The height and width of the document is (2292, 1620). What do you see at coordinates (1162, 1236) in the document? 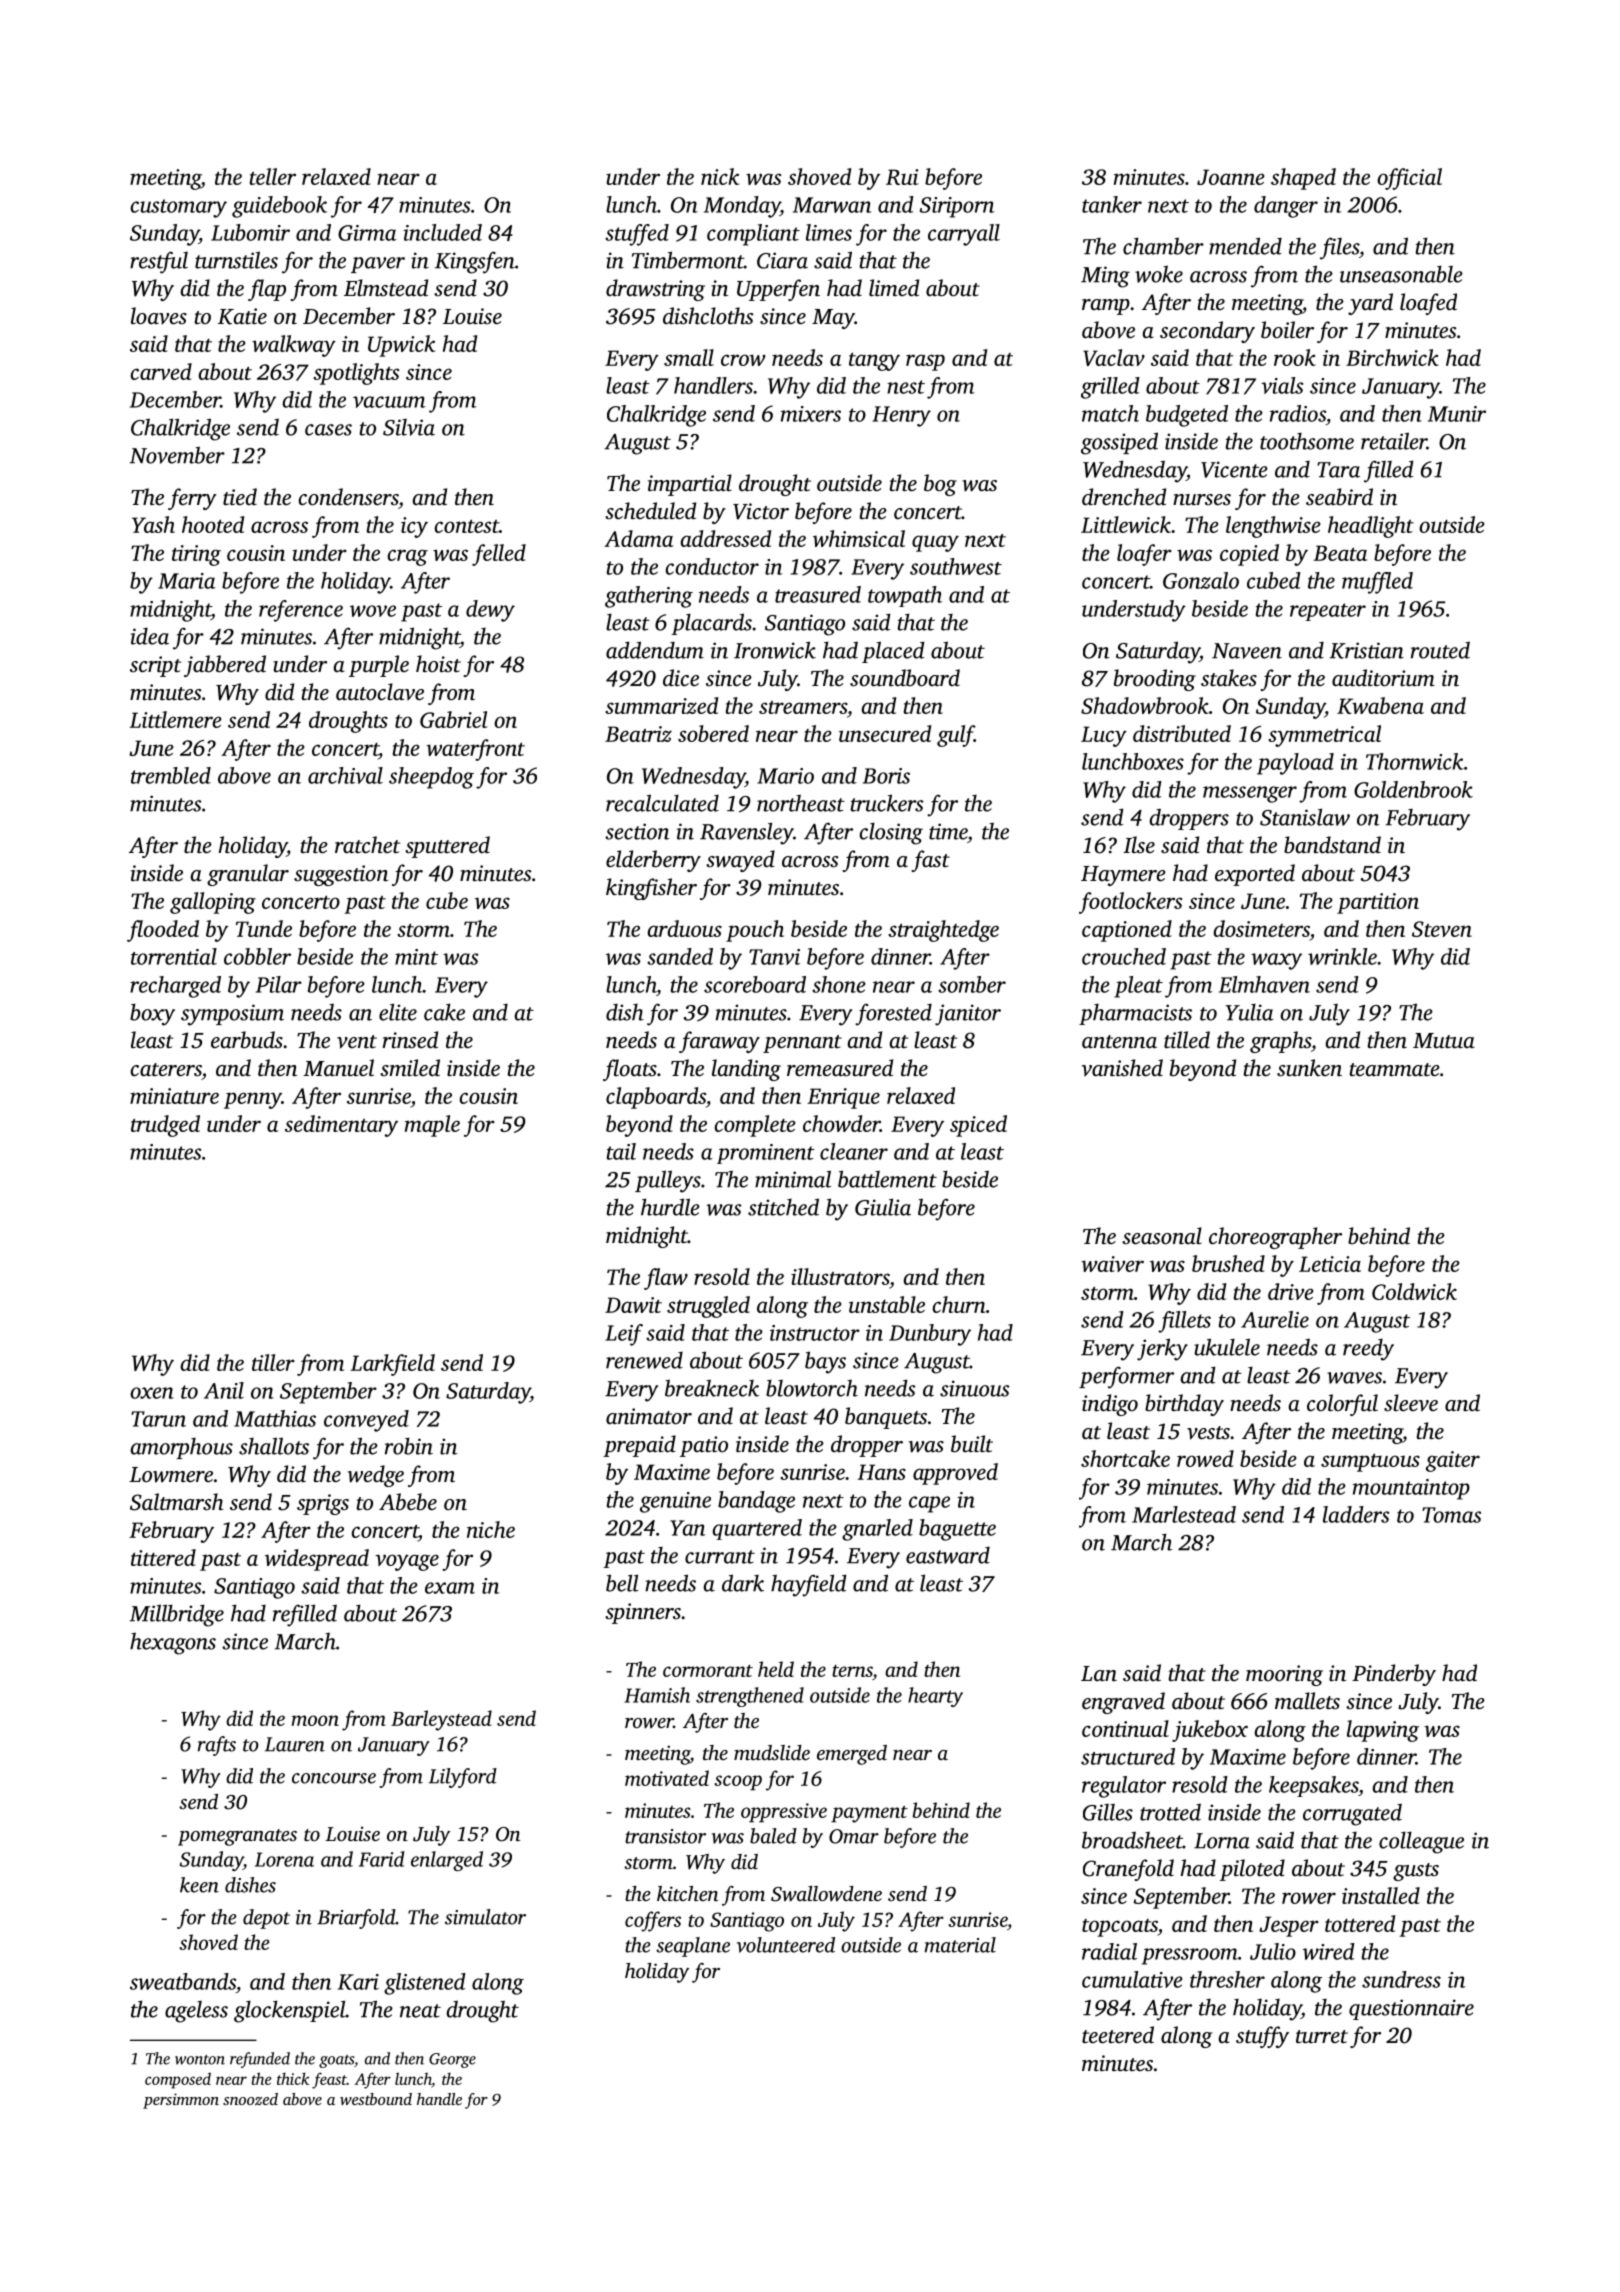
I see `seasonal` at bounding box center [1162, 1236].
